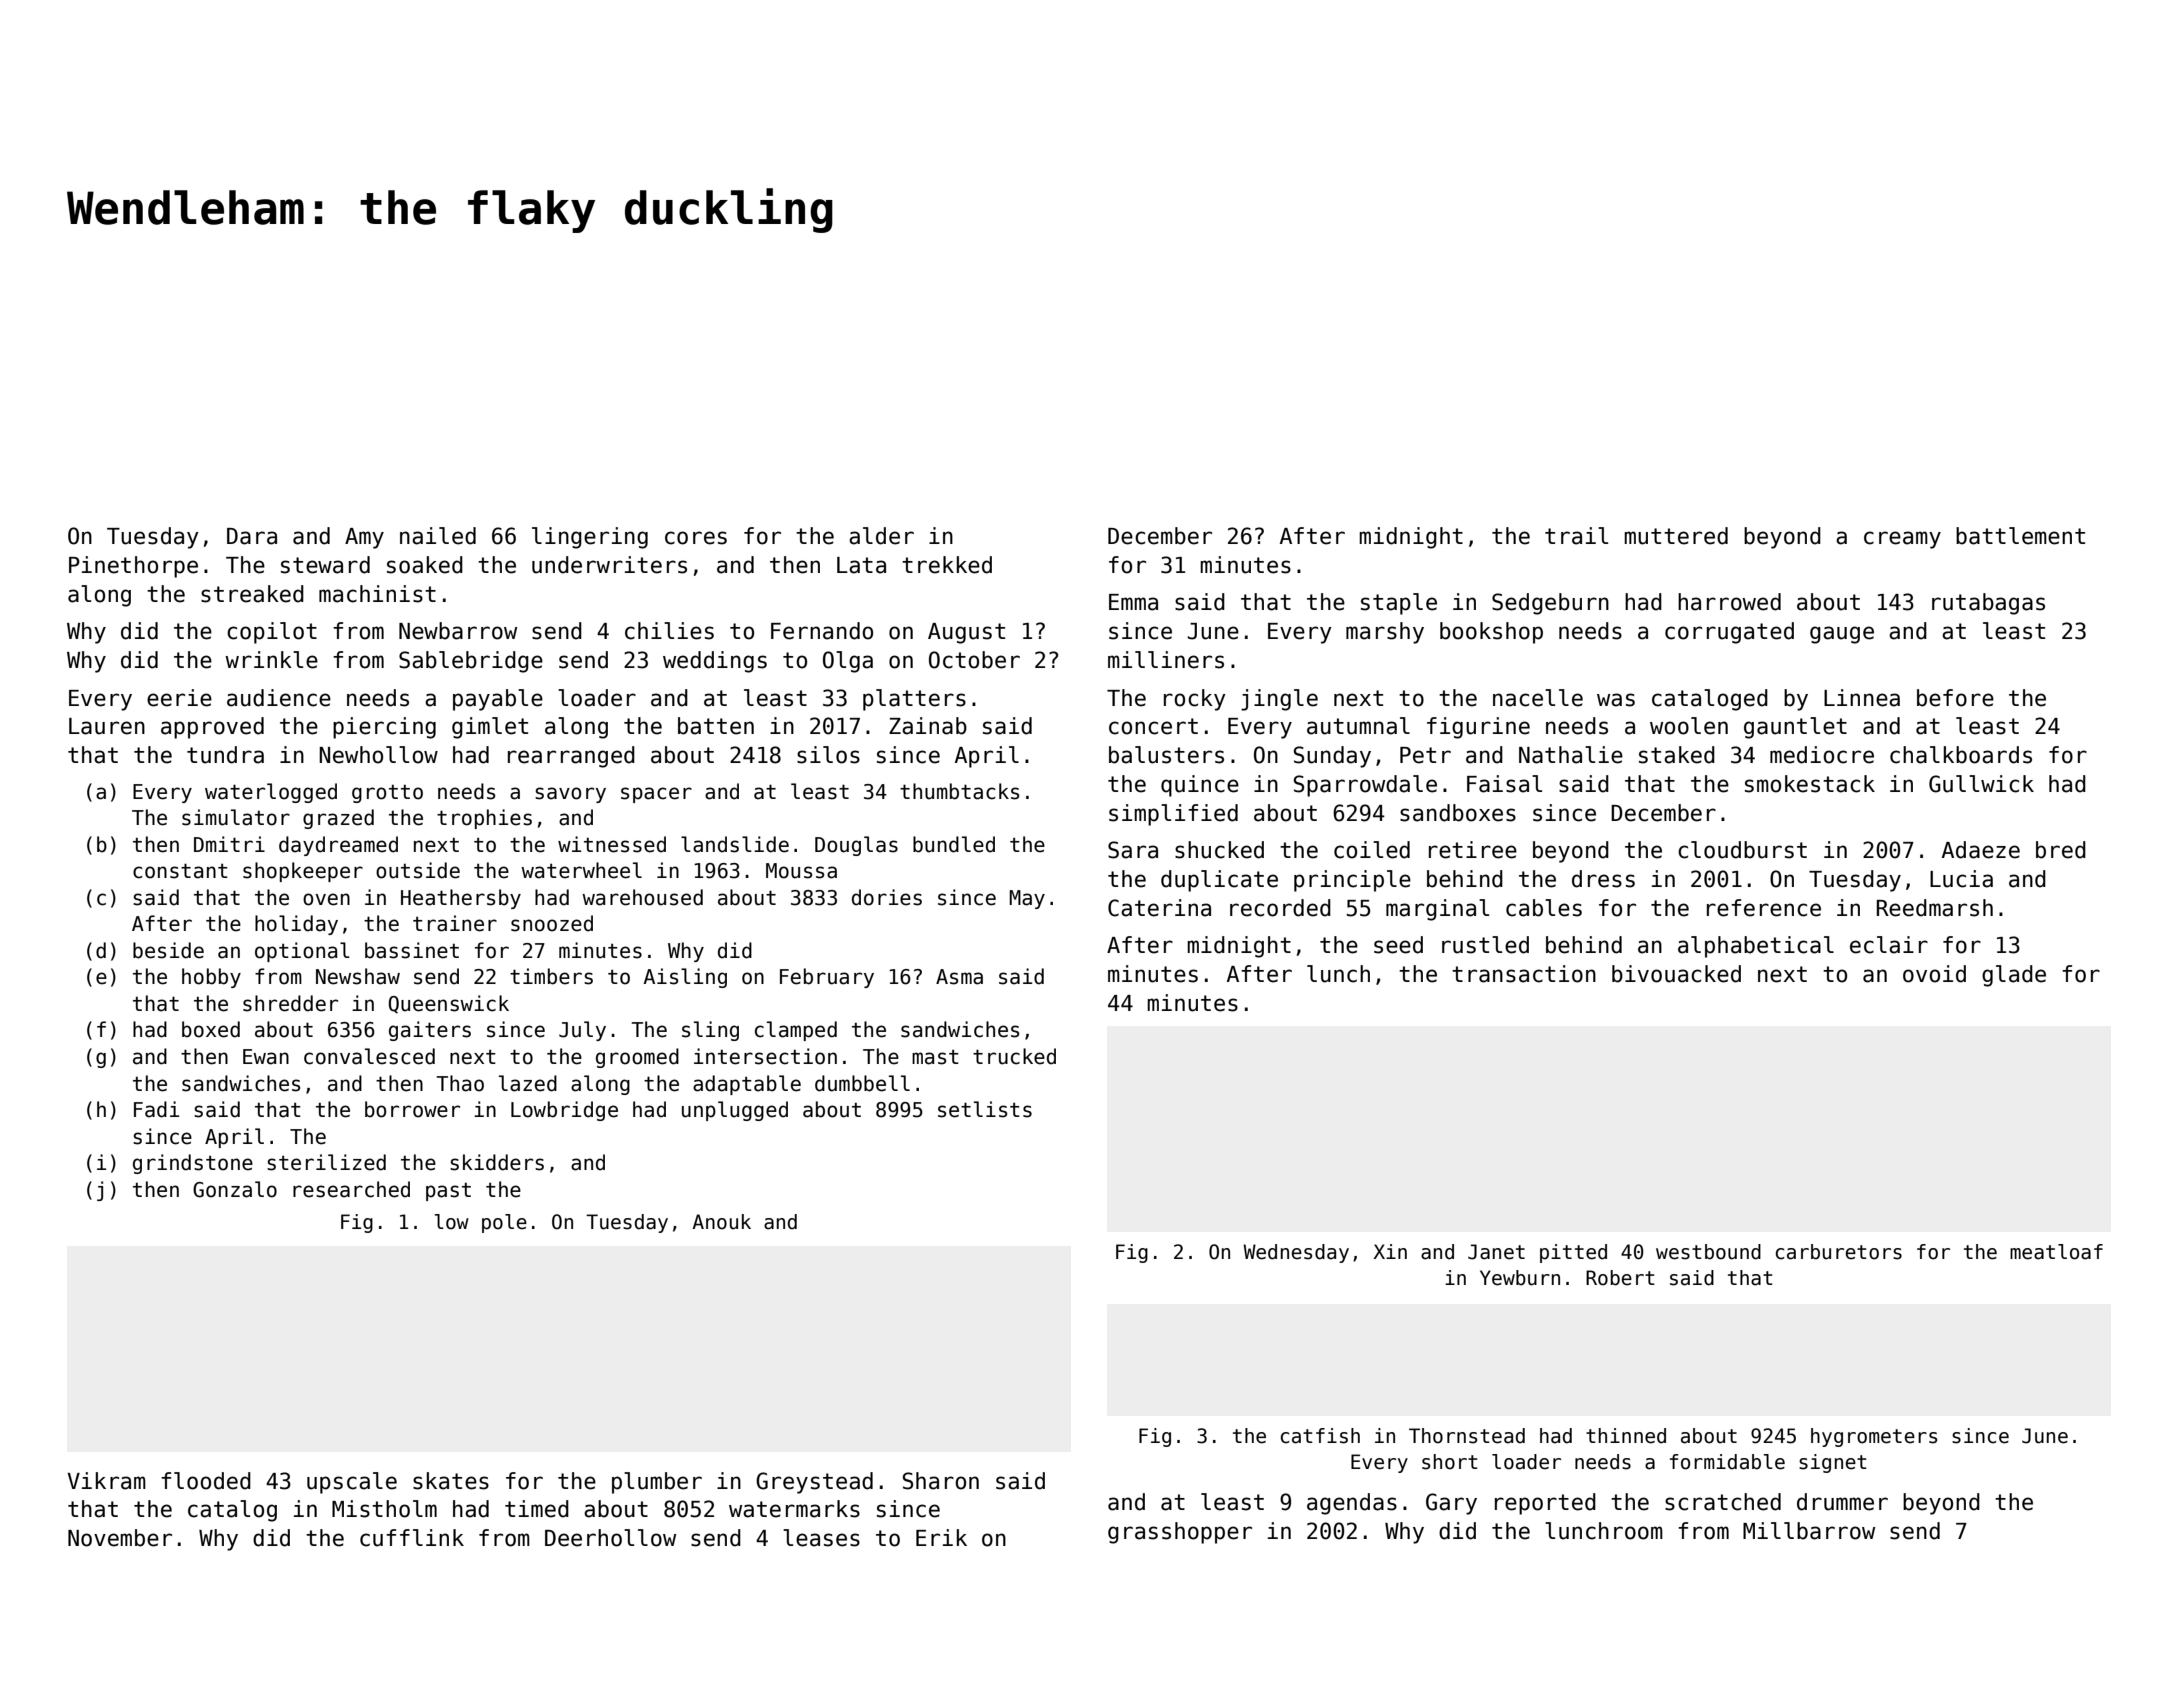  I want to click on cufflink, so click(412, 1538).
